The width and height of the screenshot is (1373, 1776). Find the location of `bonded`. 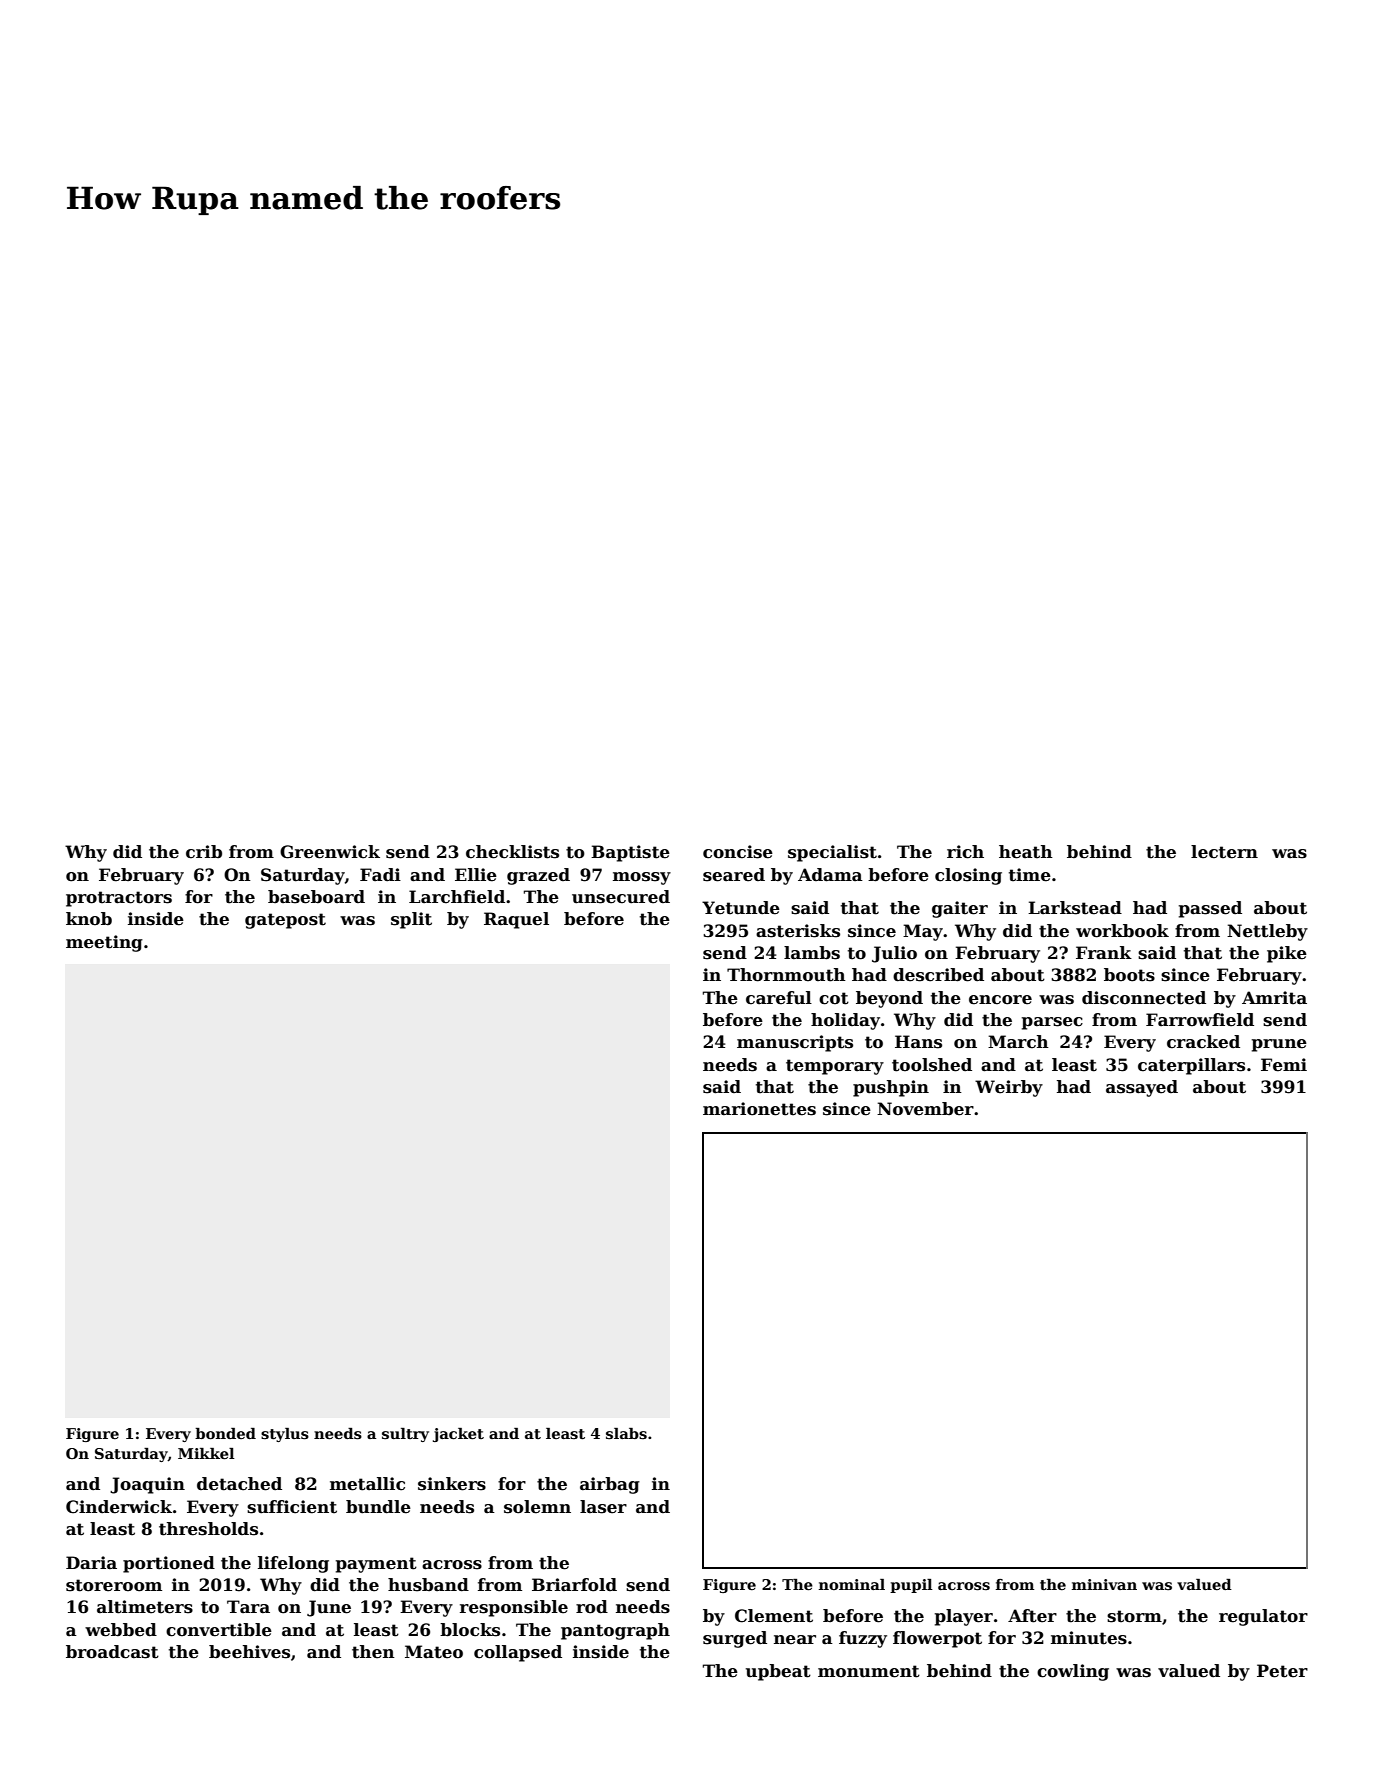

bonded is located at coordinates (225, 1433).
